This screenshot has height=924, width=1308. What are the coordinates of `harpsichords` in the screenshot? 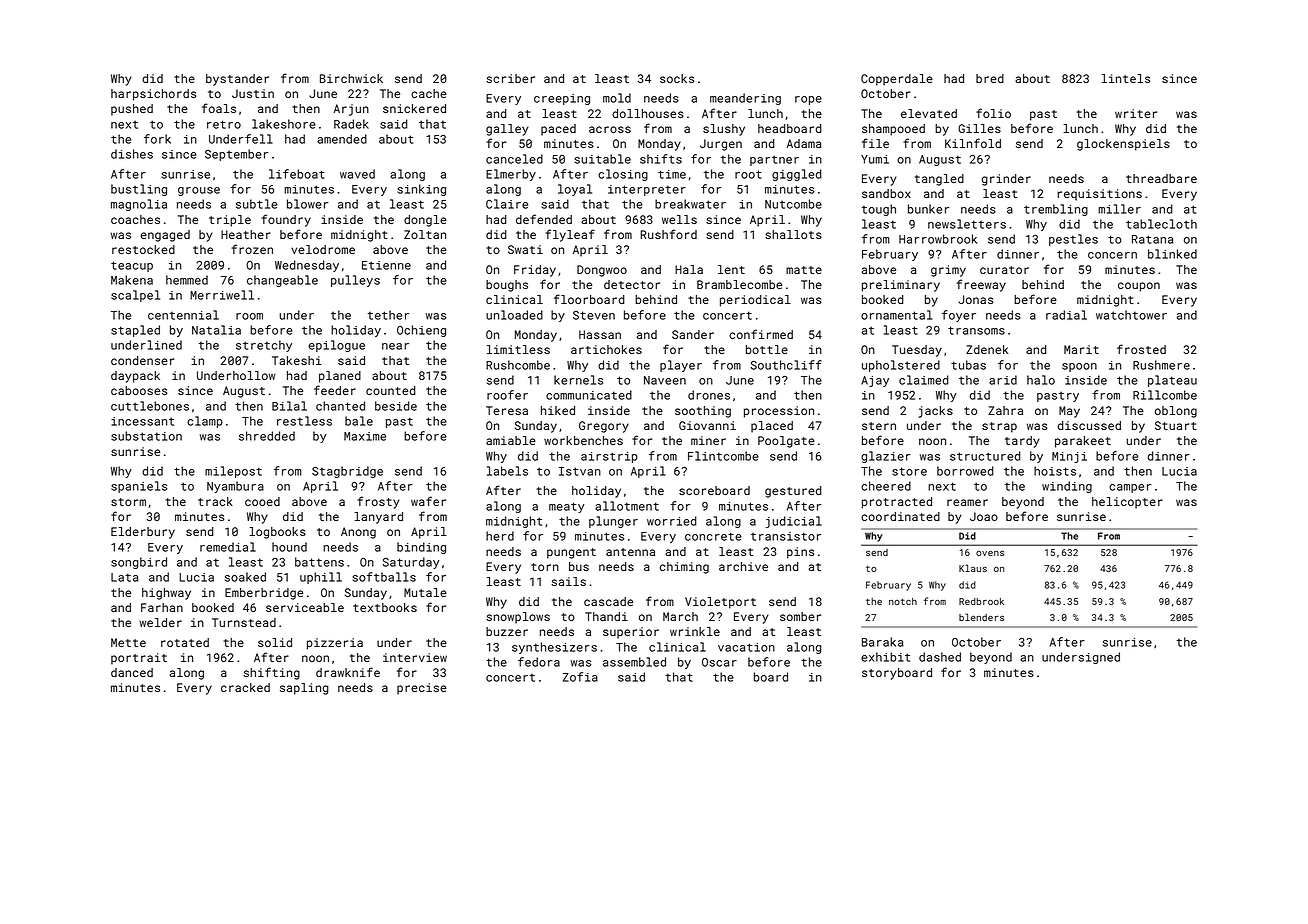 It's located at (153, 95).
